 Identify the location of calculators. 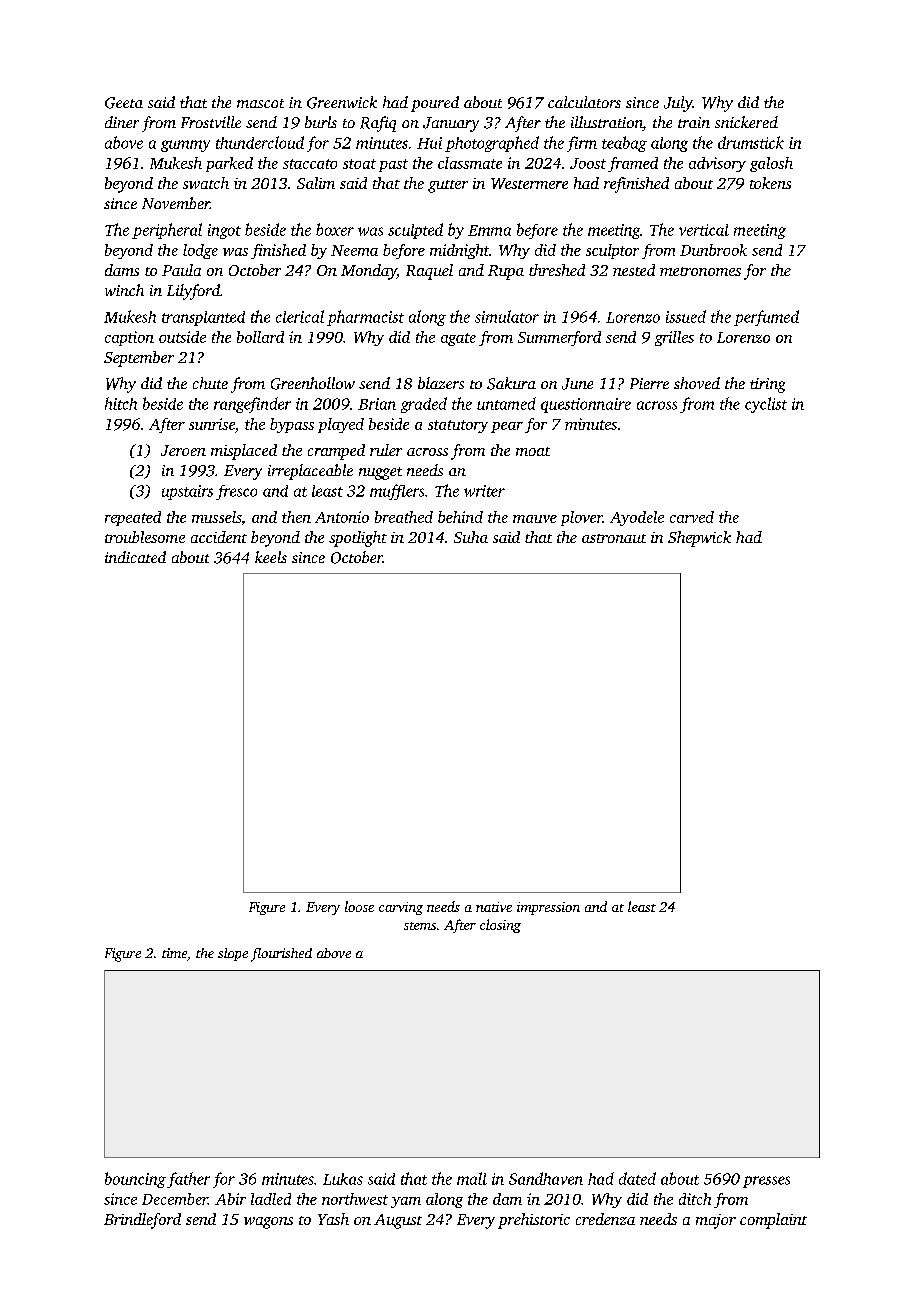
(584, 102).
